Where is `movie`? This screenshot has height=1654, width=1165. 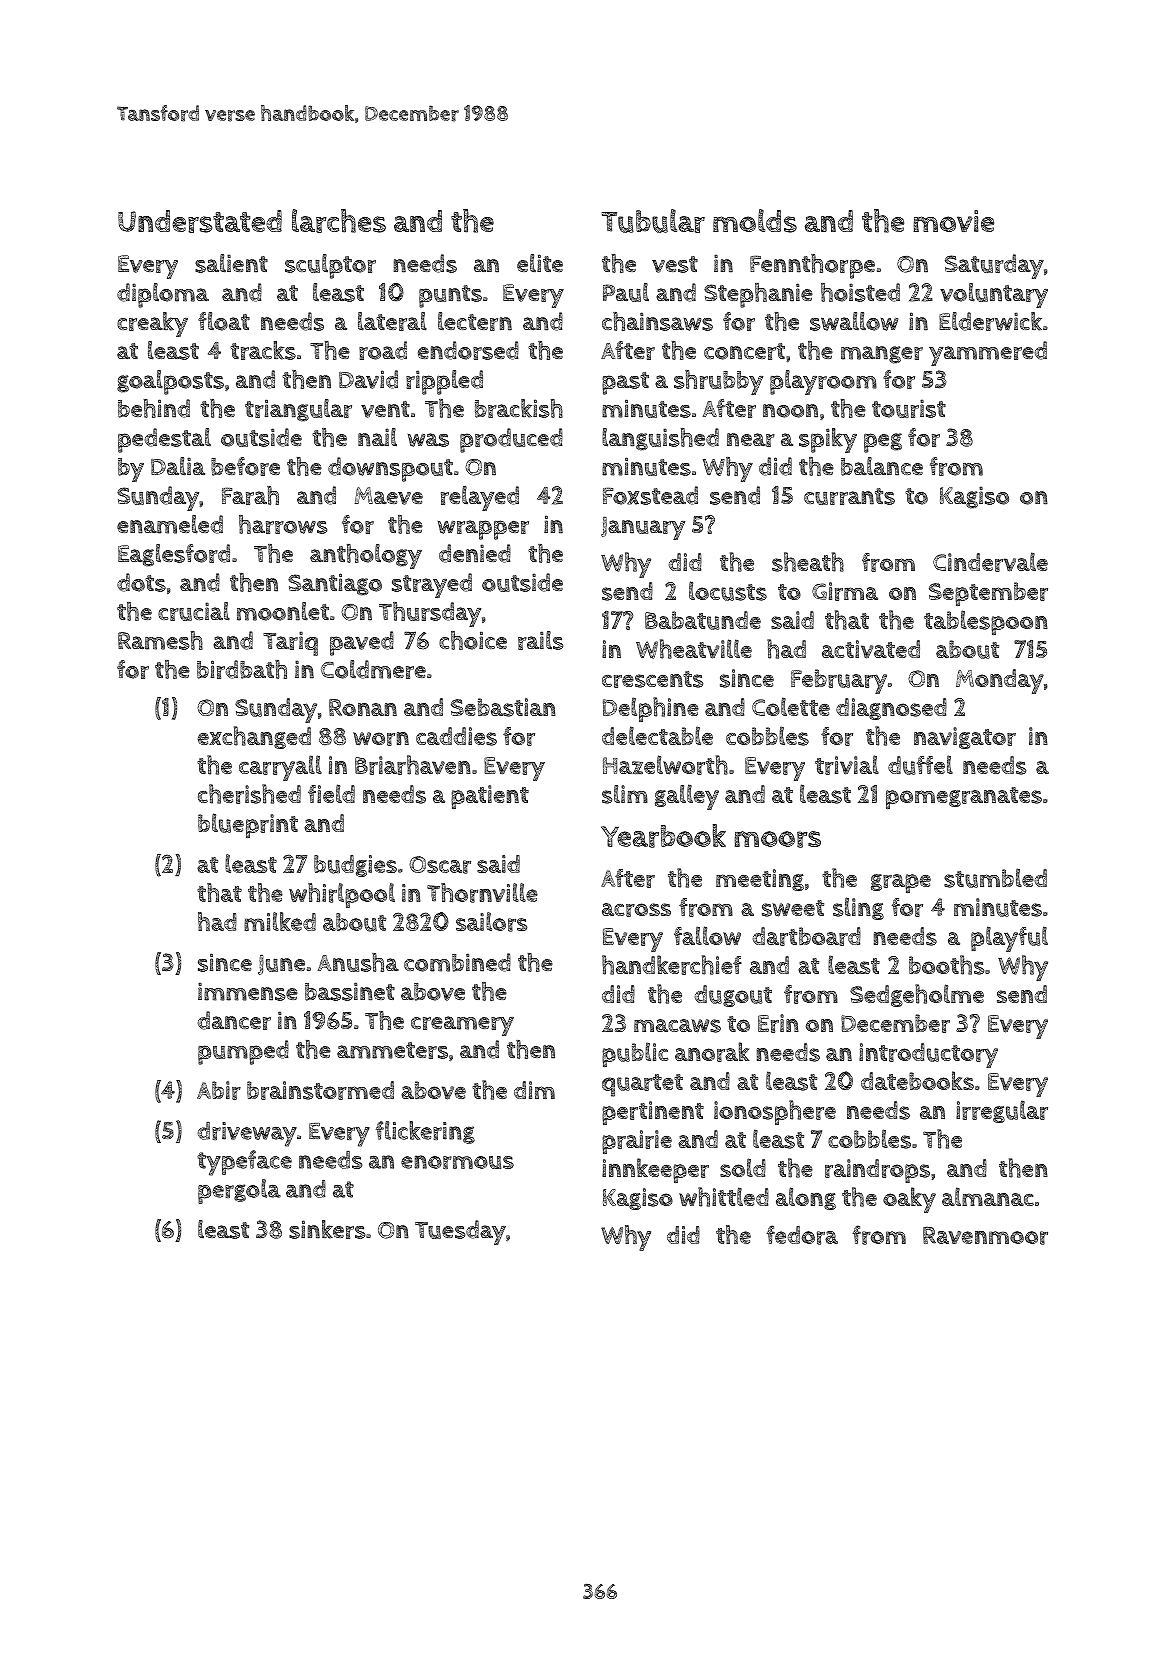 movie is located at coordinates (953, 221).
